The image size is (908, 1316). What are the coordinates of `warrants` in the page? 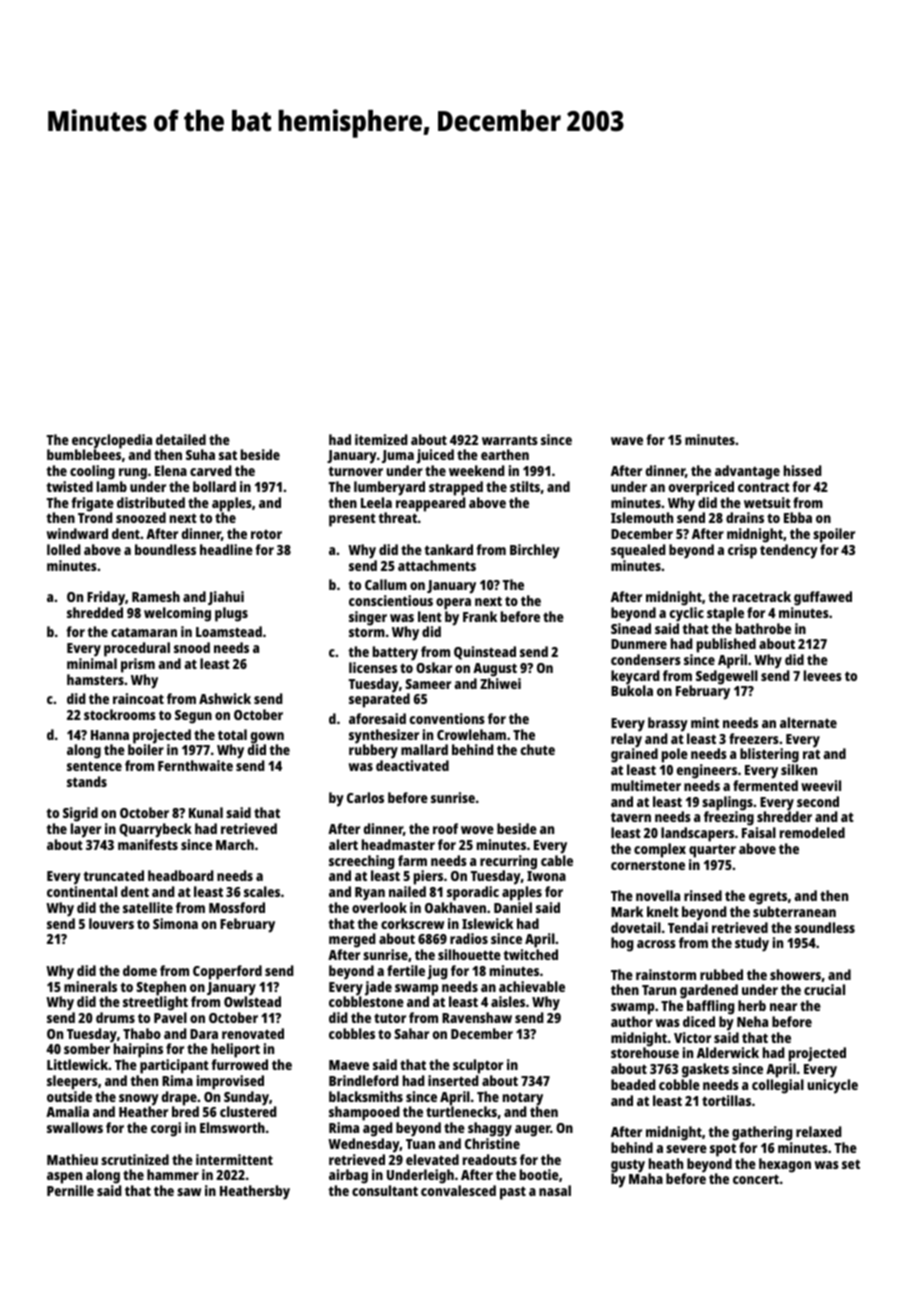 It's located at (510, 440).
